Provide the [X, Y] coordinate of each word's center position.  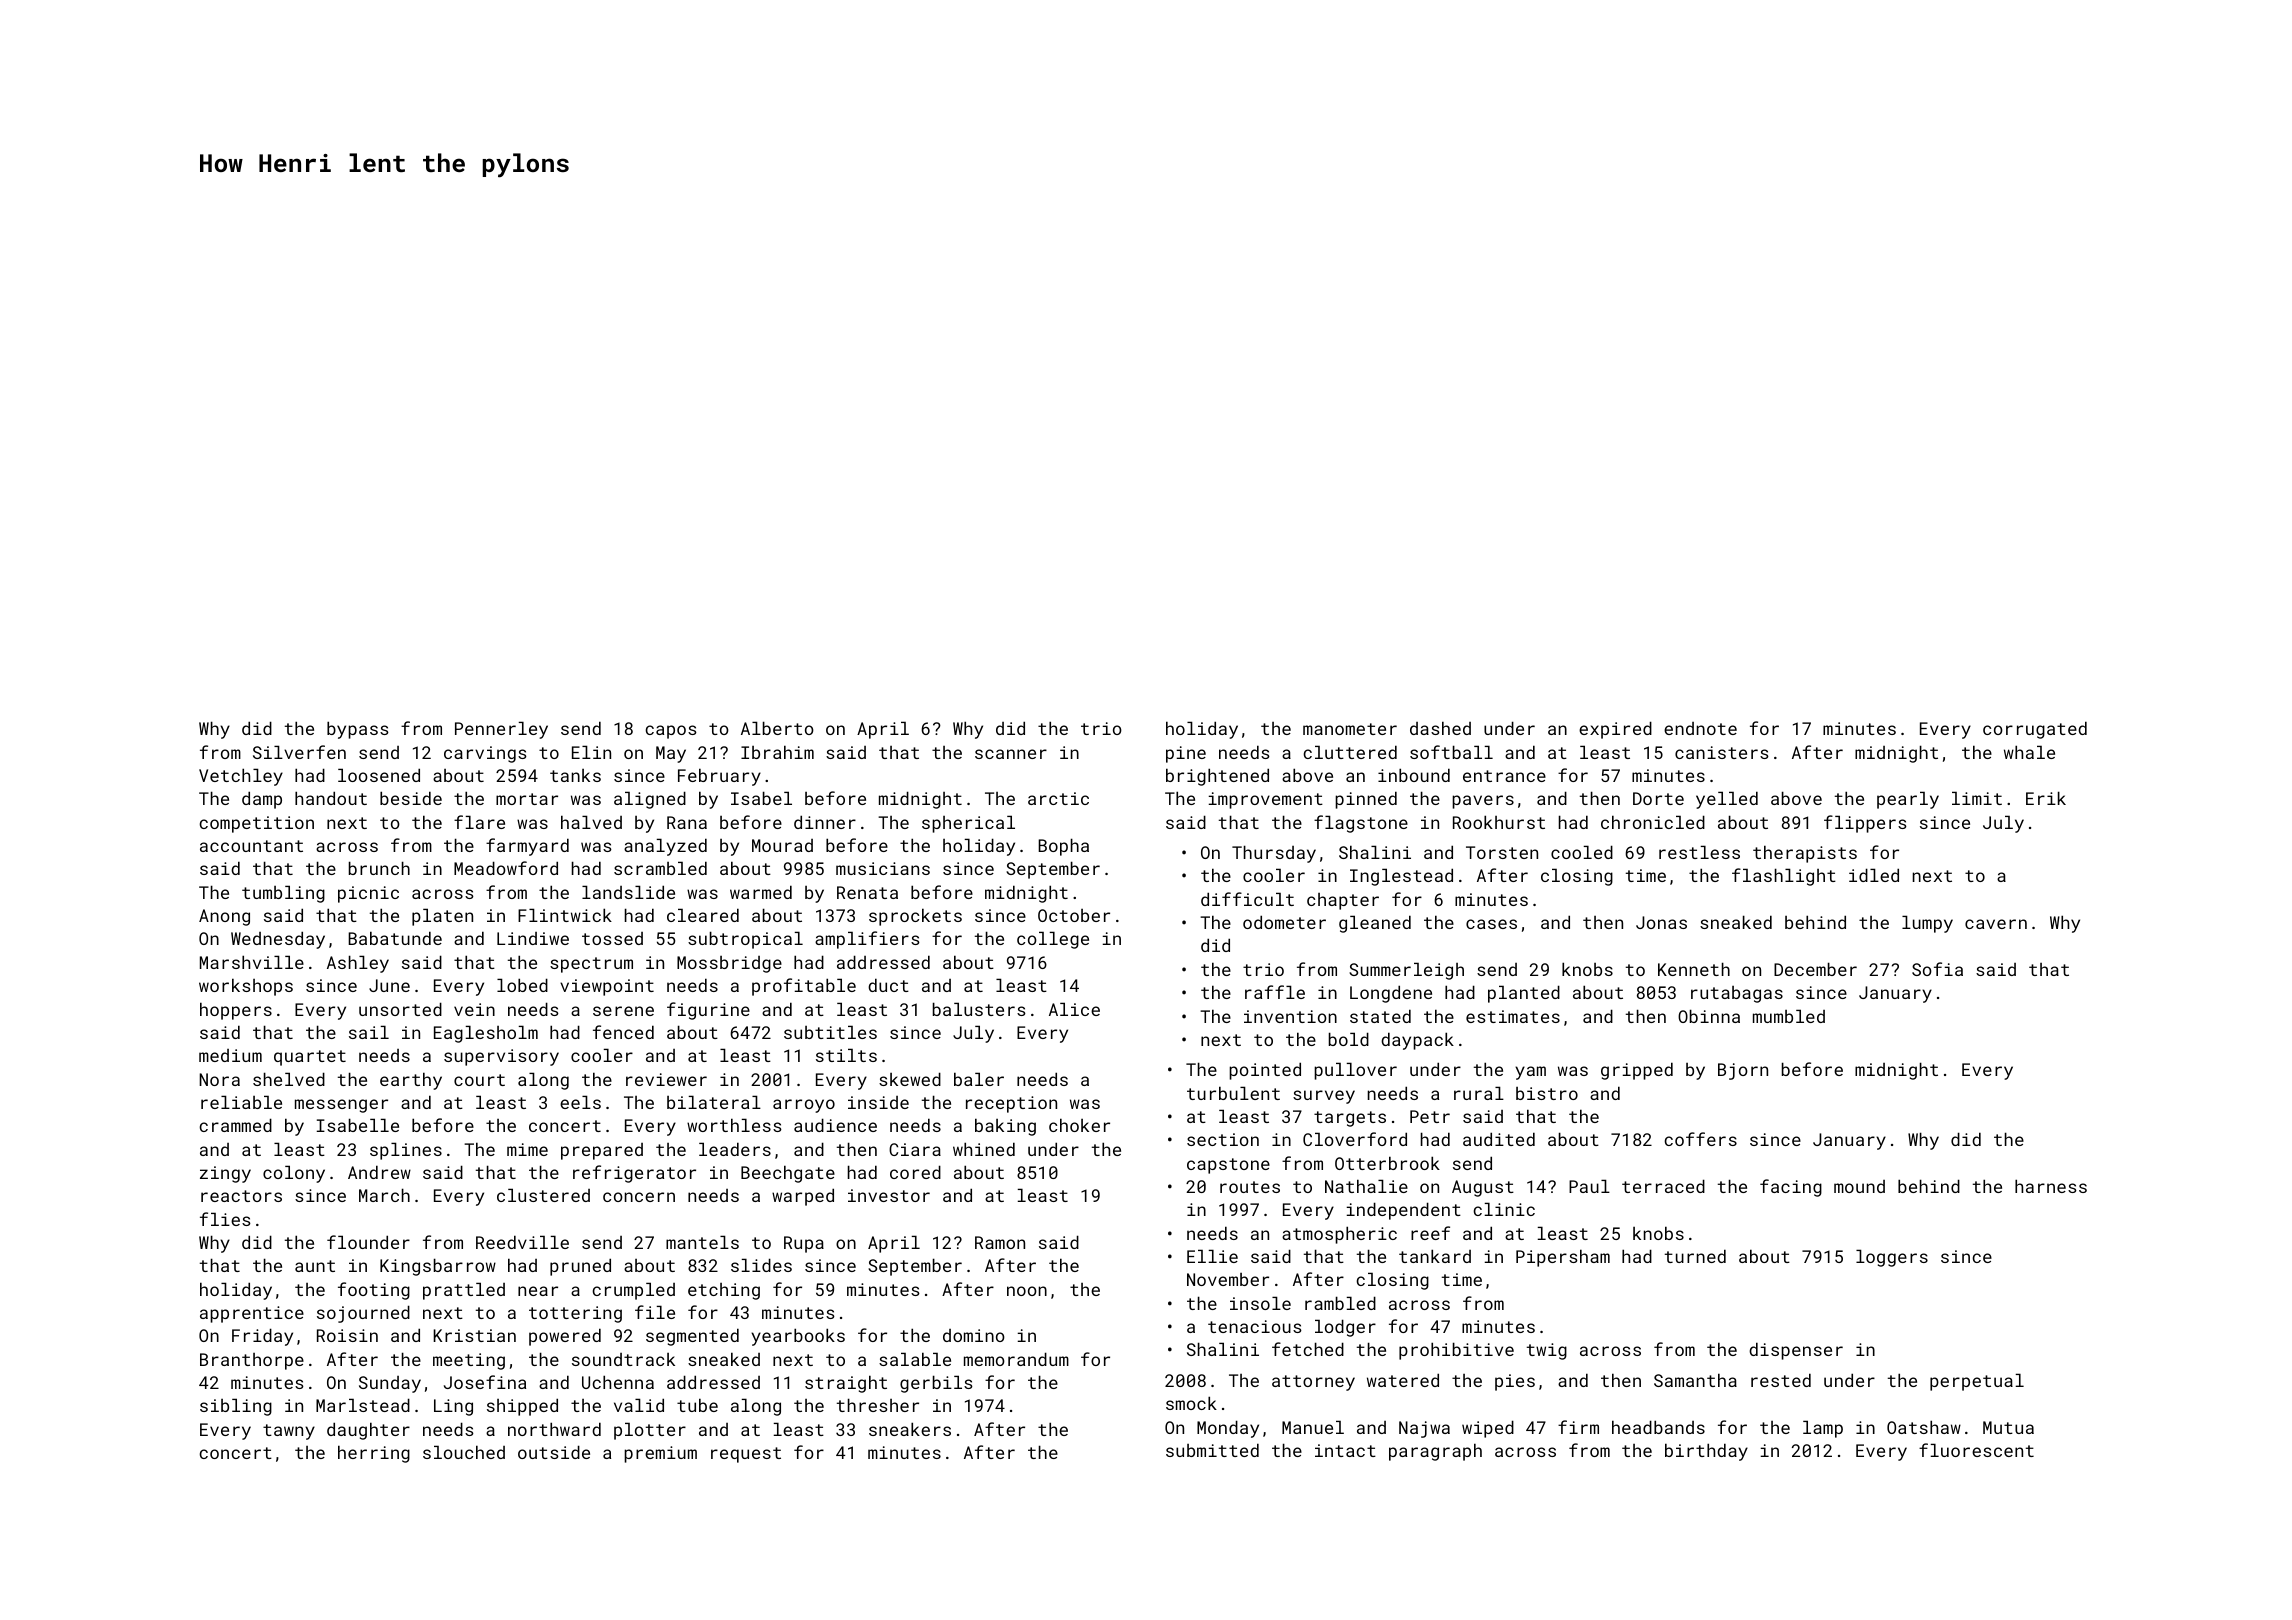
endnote [1700, 728]
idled [1874, 875]
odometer [1284, 922]
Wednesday [278, 940]
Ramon [1000, 1242]
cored [915, 1172]
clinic [1504, 1209]
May [671, 754]
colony [294, 1174]
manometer [1350, 729]
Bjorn [1743, 1071]
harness [2051, 1186]
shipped [522, 1407]
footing [374, 1291]
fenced [623, 1032]
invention [1290, 1016]
